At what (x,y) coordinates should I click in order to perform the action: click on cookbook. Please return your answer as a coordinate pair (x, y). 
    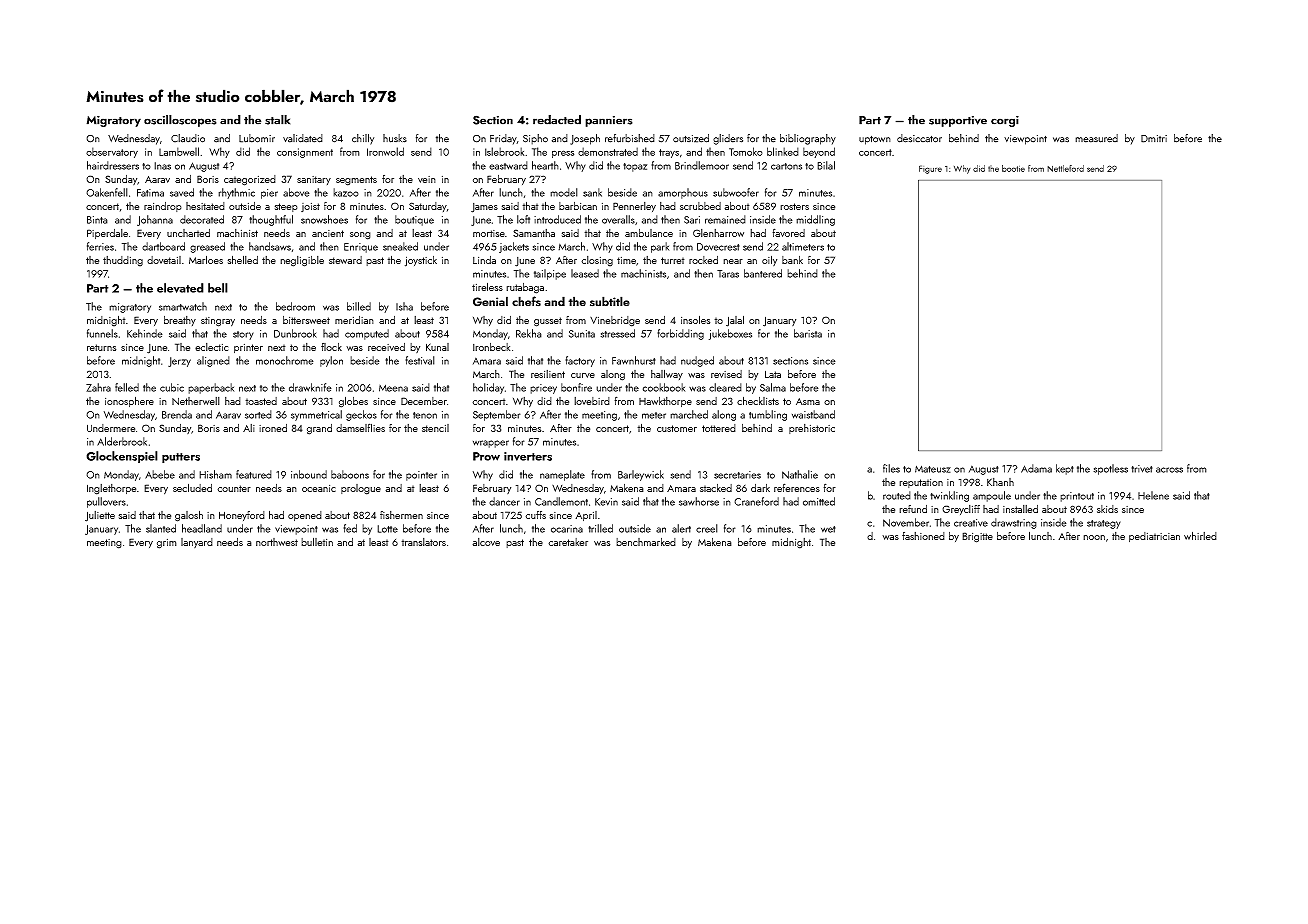
    Looking at the image, I should click on (664, 387).
